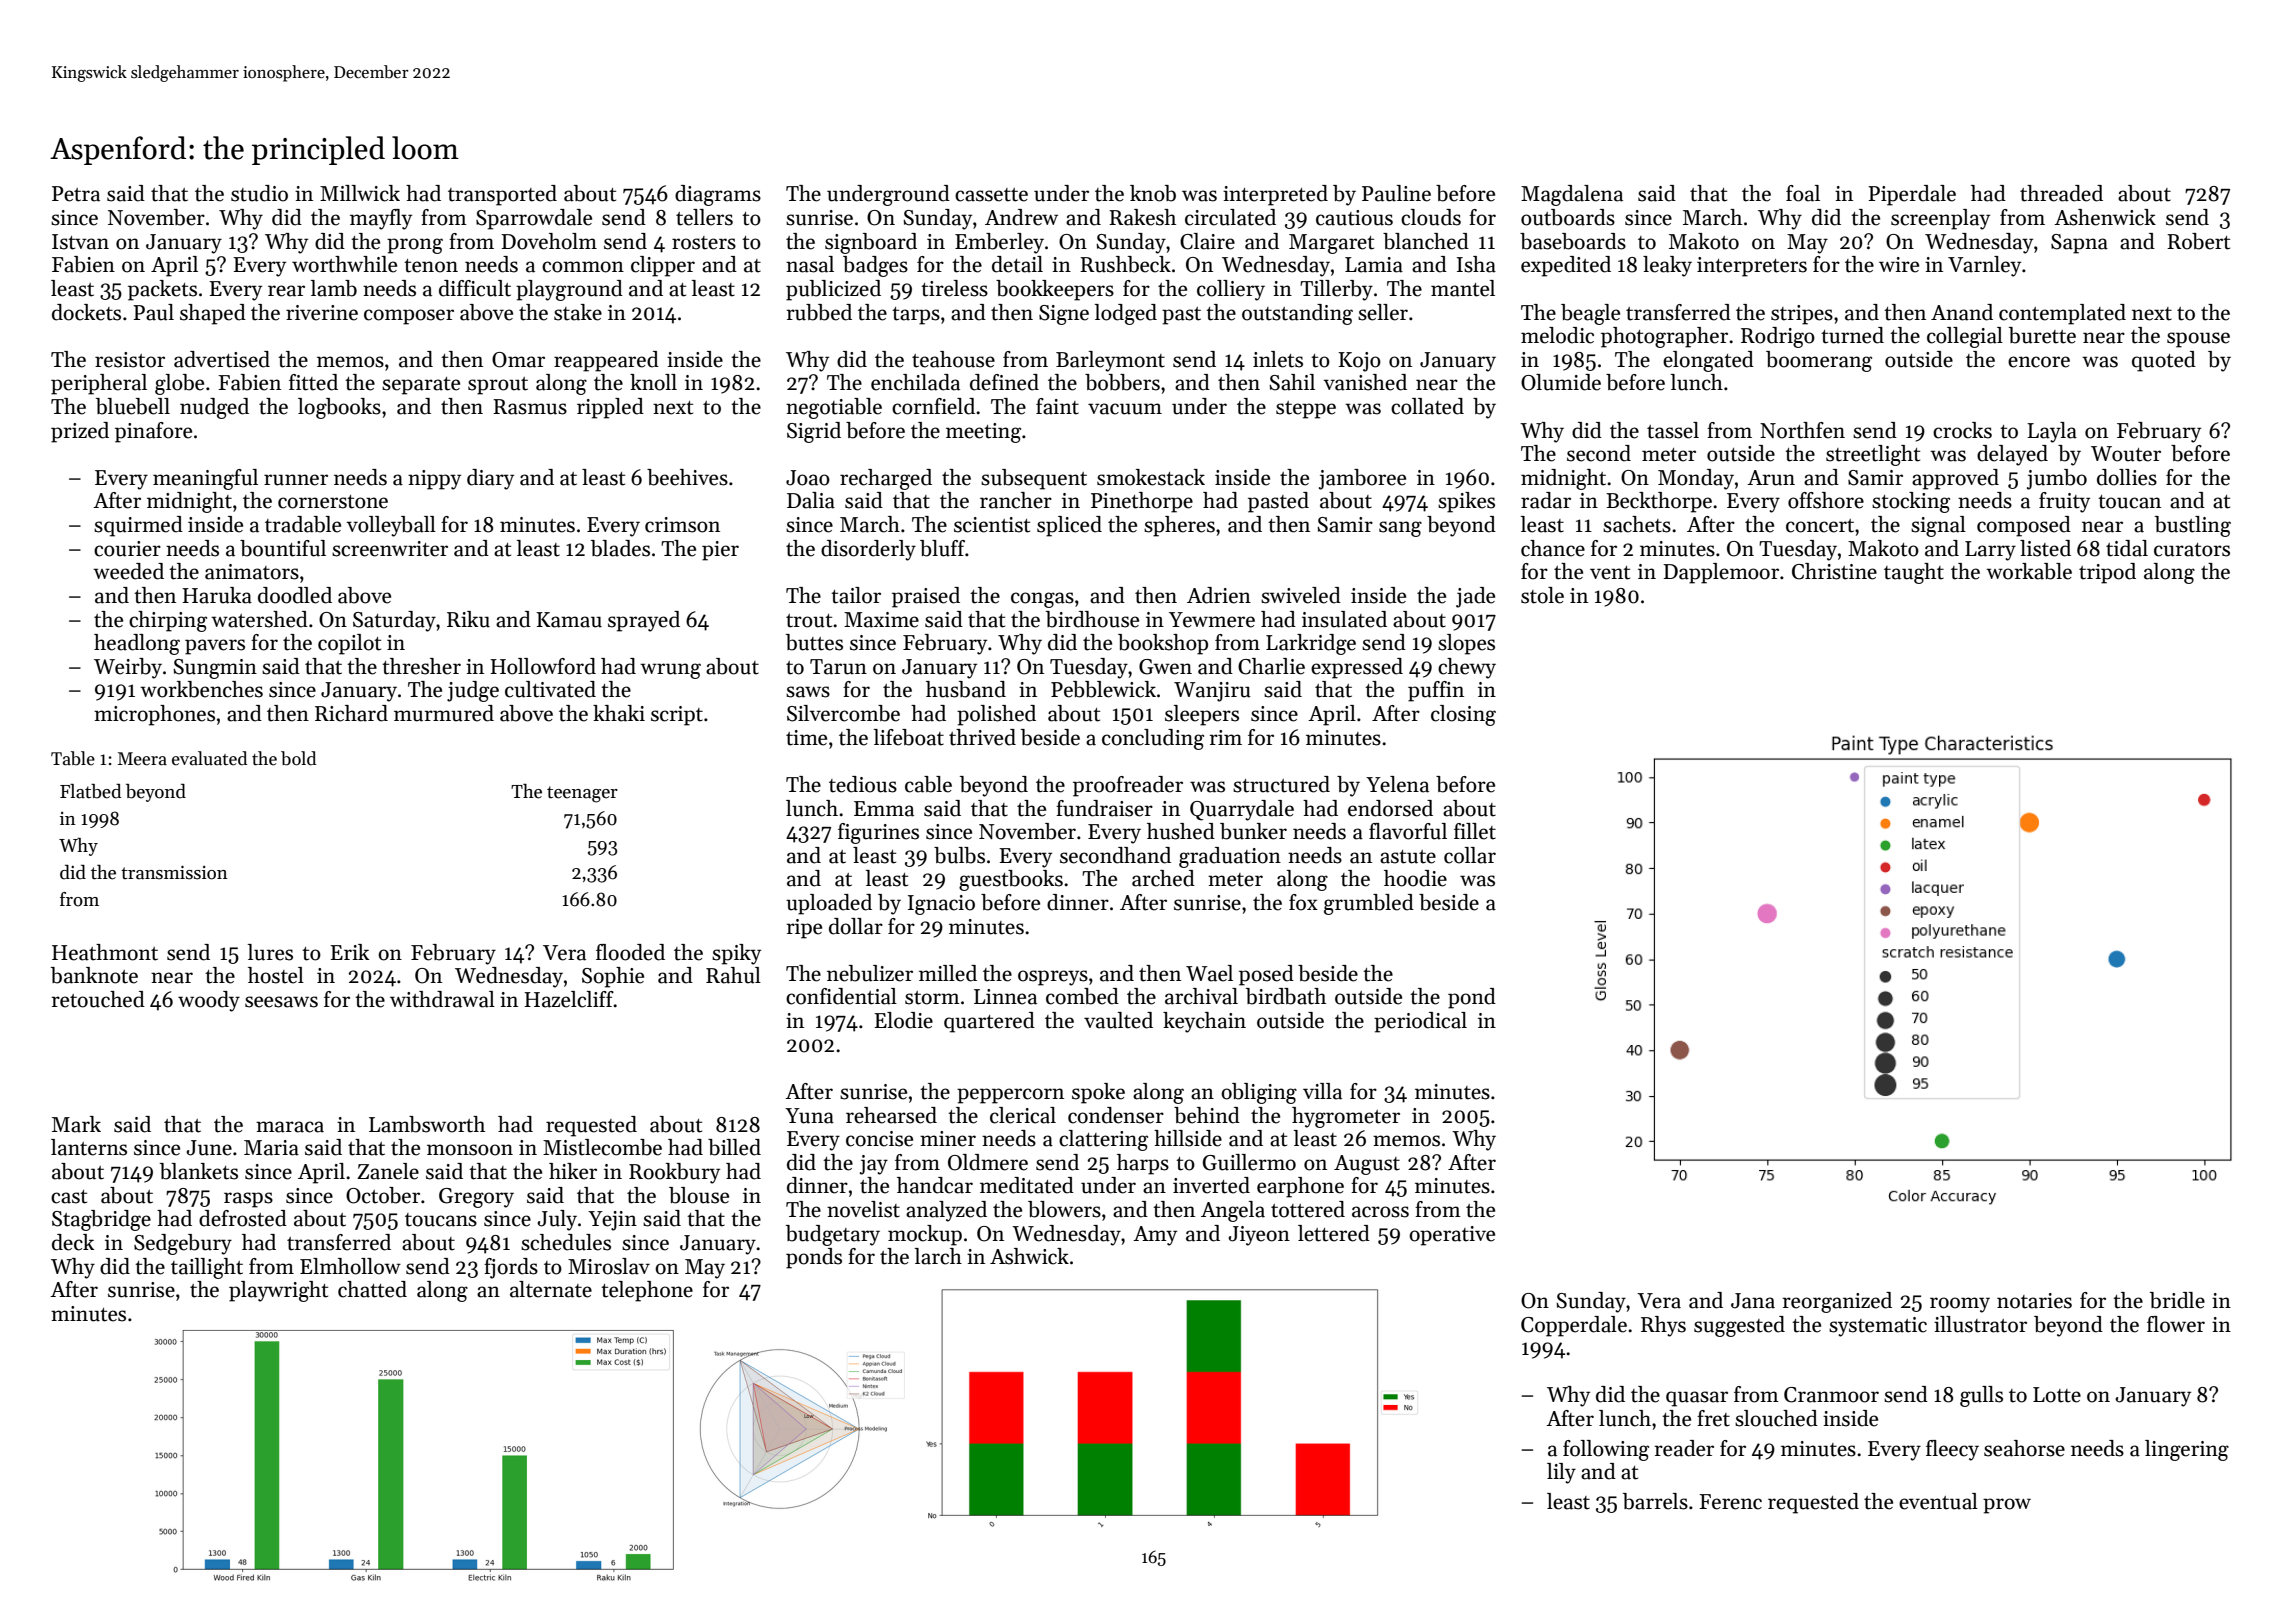 The width and height of the page is (2282, 1614). What do you see at coordinates (833, 1235) in the page?
I see `budgetary` at bounding box center [833, 1235].
